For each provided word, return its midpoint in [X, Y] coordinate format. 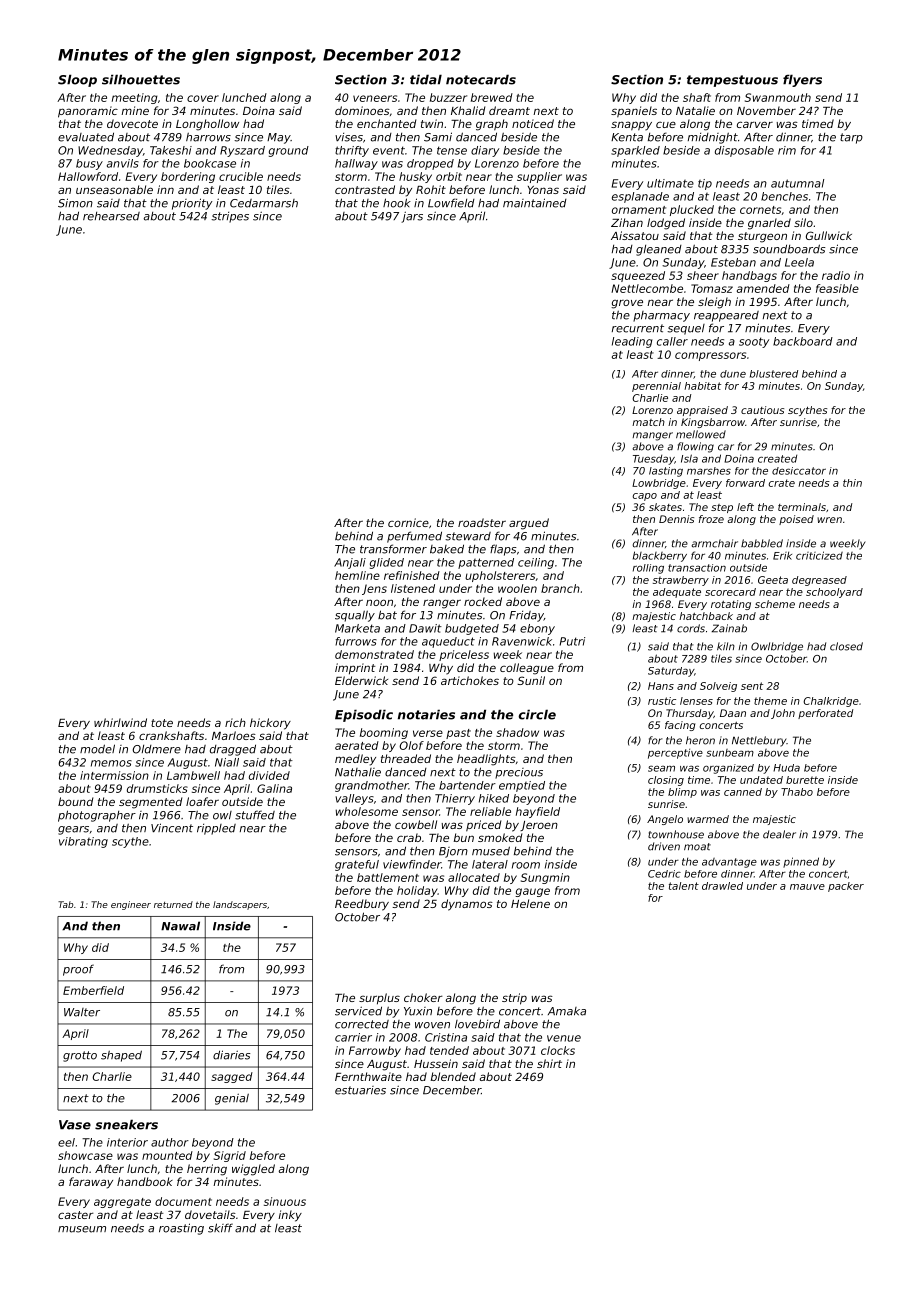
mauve [807, 887]
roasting [181, 1229]
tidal [426, 79]
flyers [802, 80]
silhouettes [141, 79]
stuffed [255, 815]
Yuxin [418, 1011]
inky [290, 1216]
